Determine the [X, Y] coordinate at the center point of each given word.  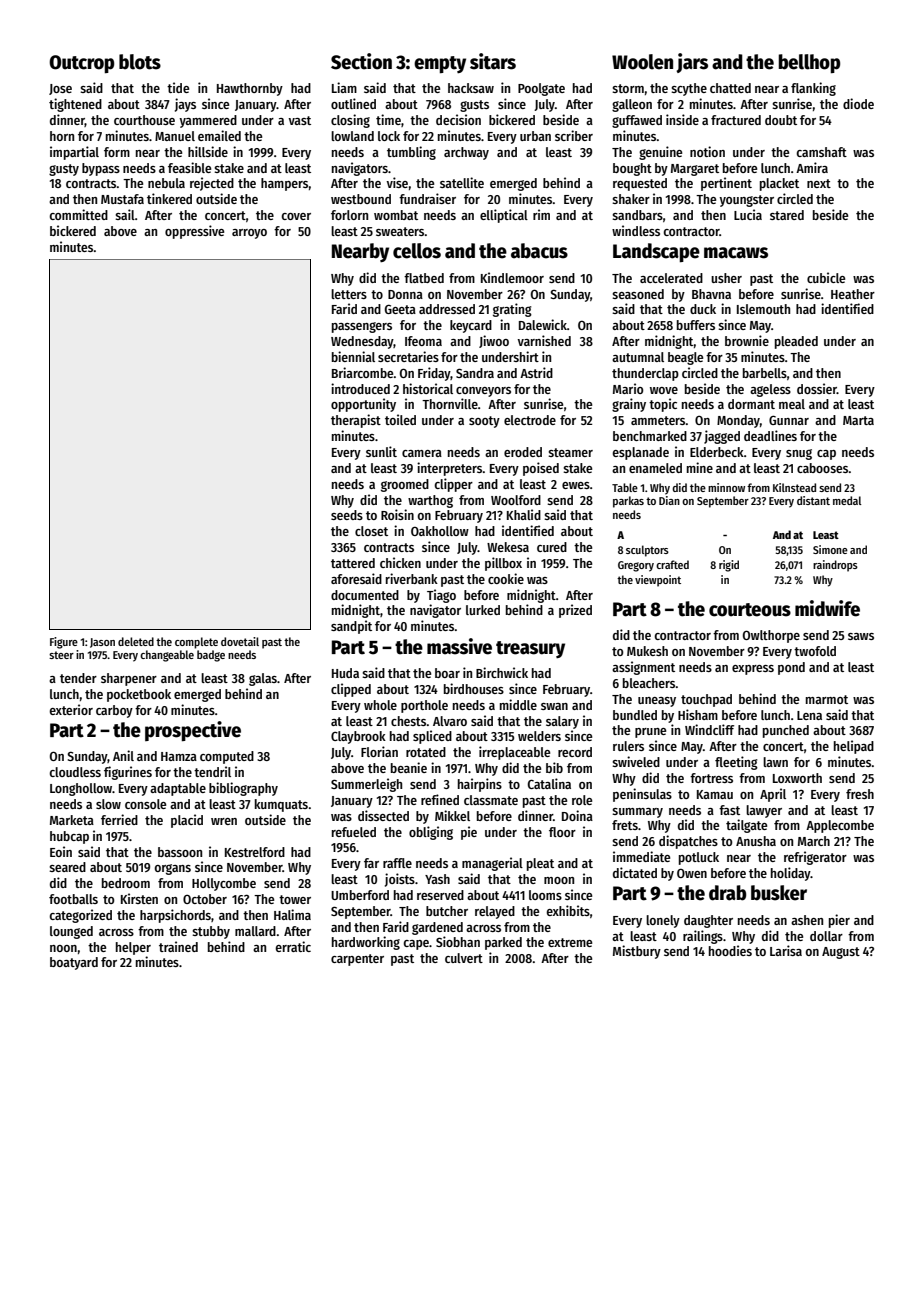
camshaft [821, 152]
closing [350, 121]
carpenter [357, 960]
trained [178, 946]
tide [178, 87]
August [841, 953]
